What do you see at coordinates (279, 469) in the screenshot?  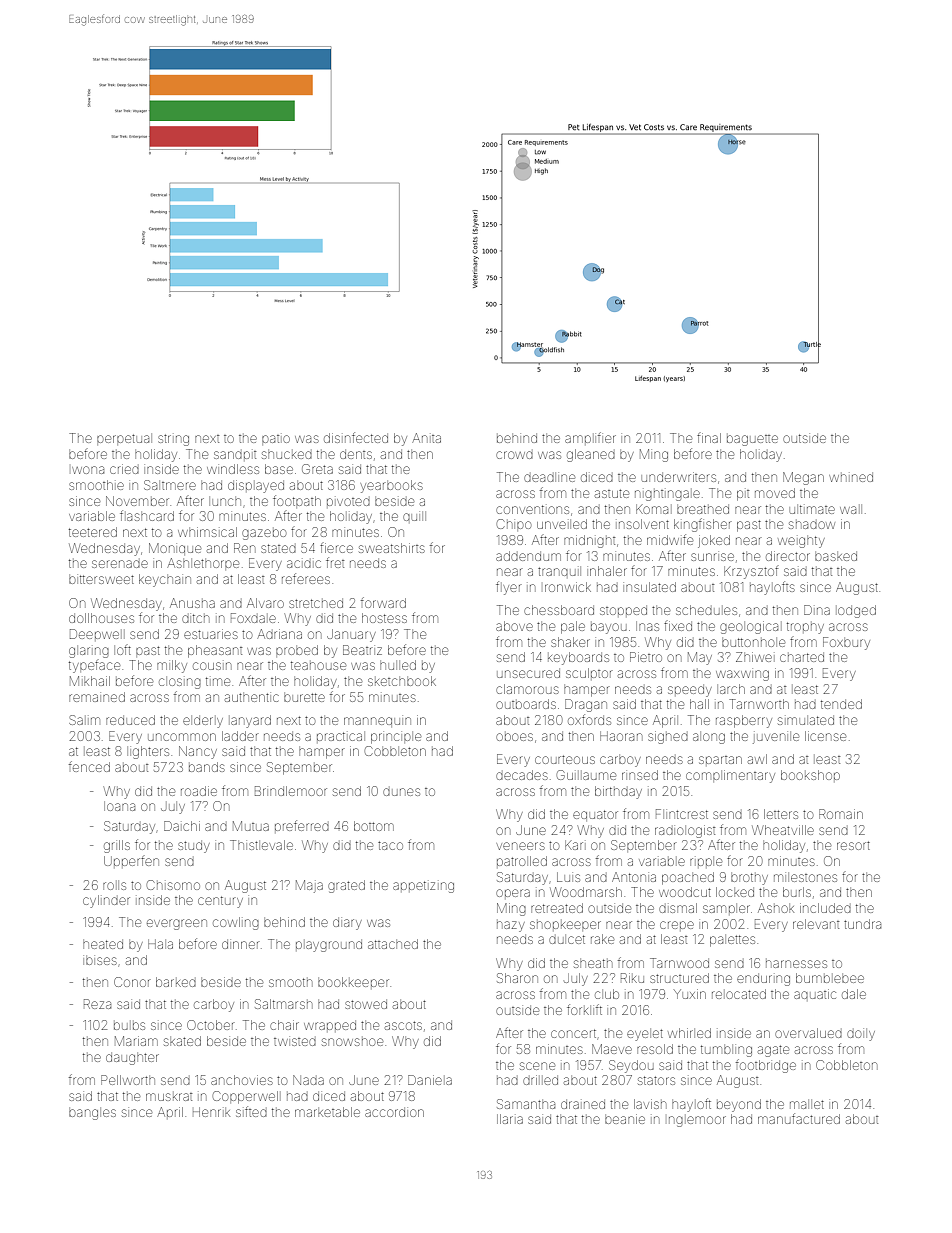 I see `base` at bounding box center [279, 469].
